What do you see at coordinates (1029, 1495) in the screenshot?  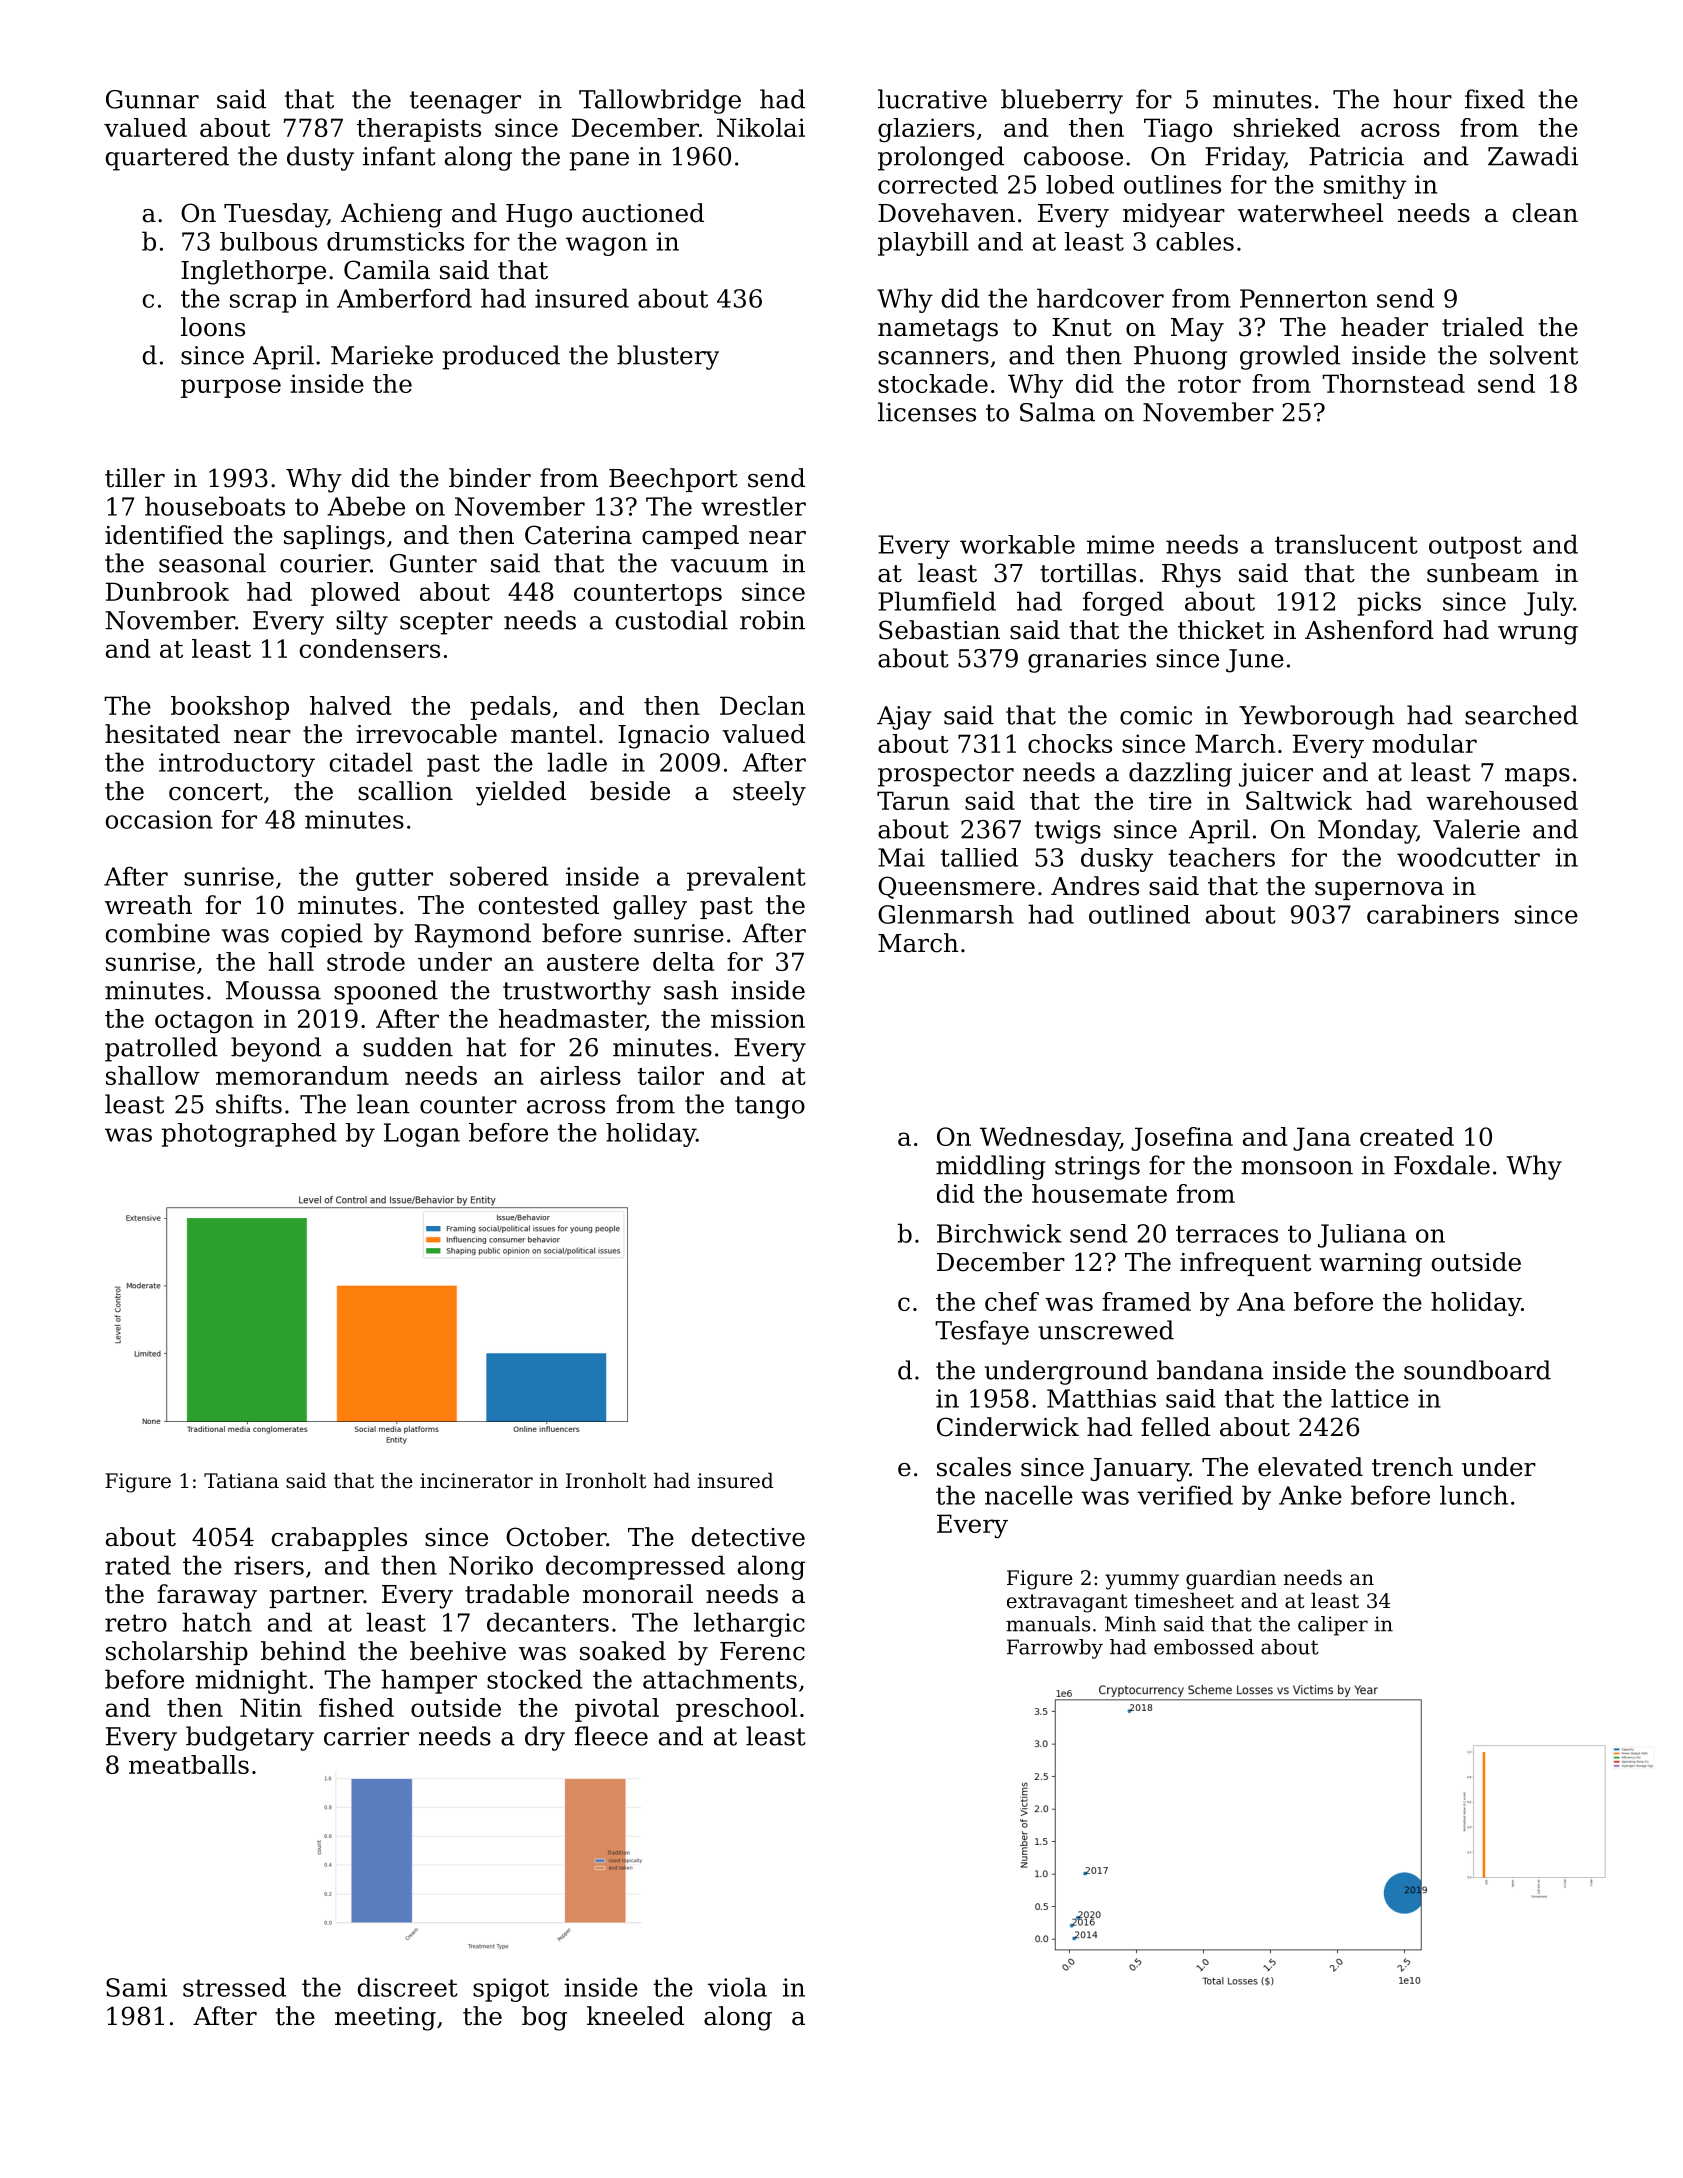 I see `nacelle` at bounding box center [1029, 1495].
